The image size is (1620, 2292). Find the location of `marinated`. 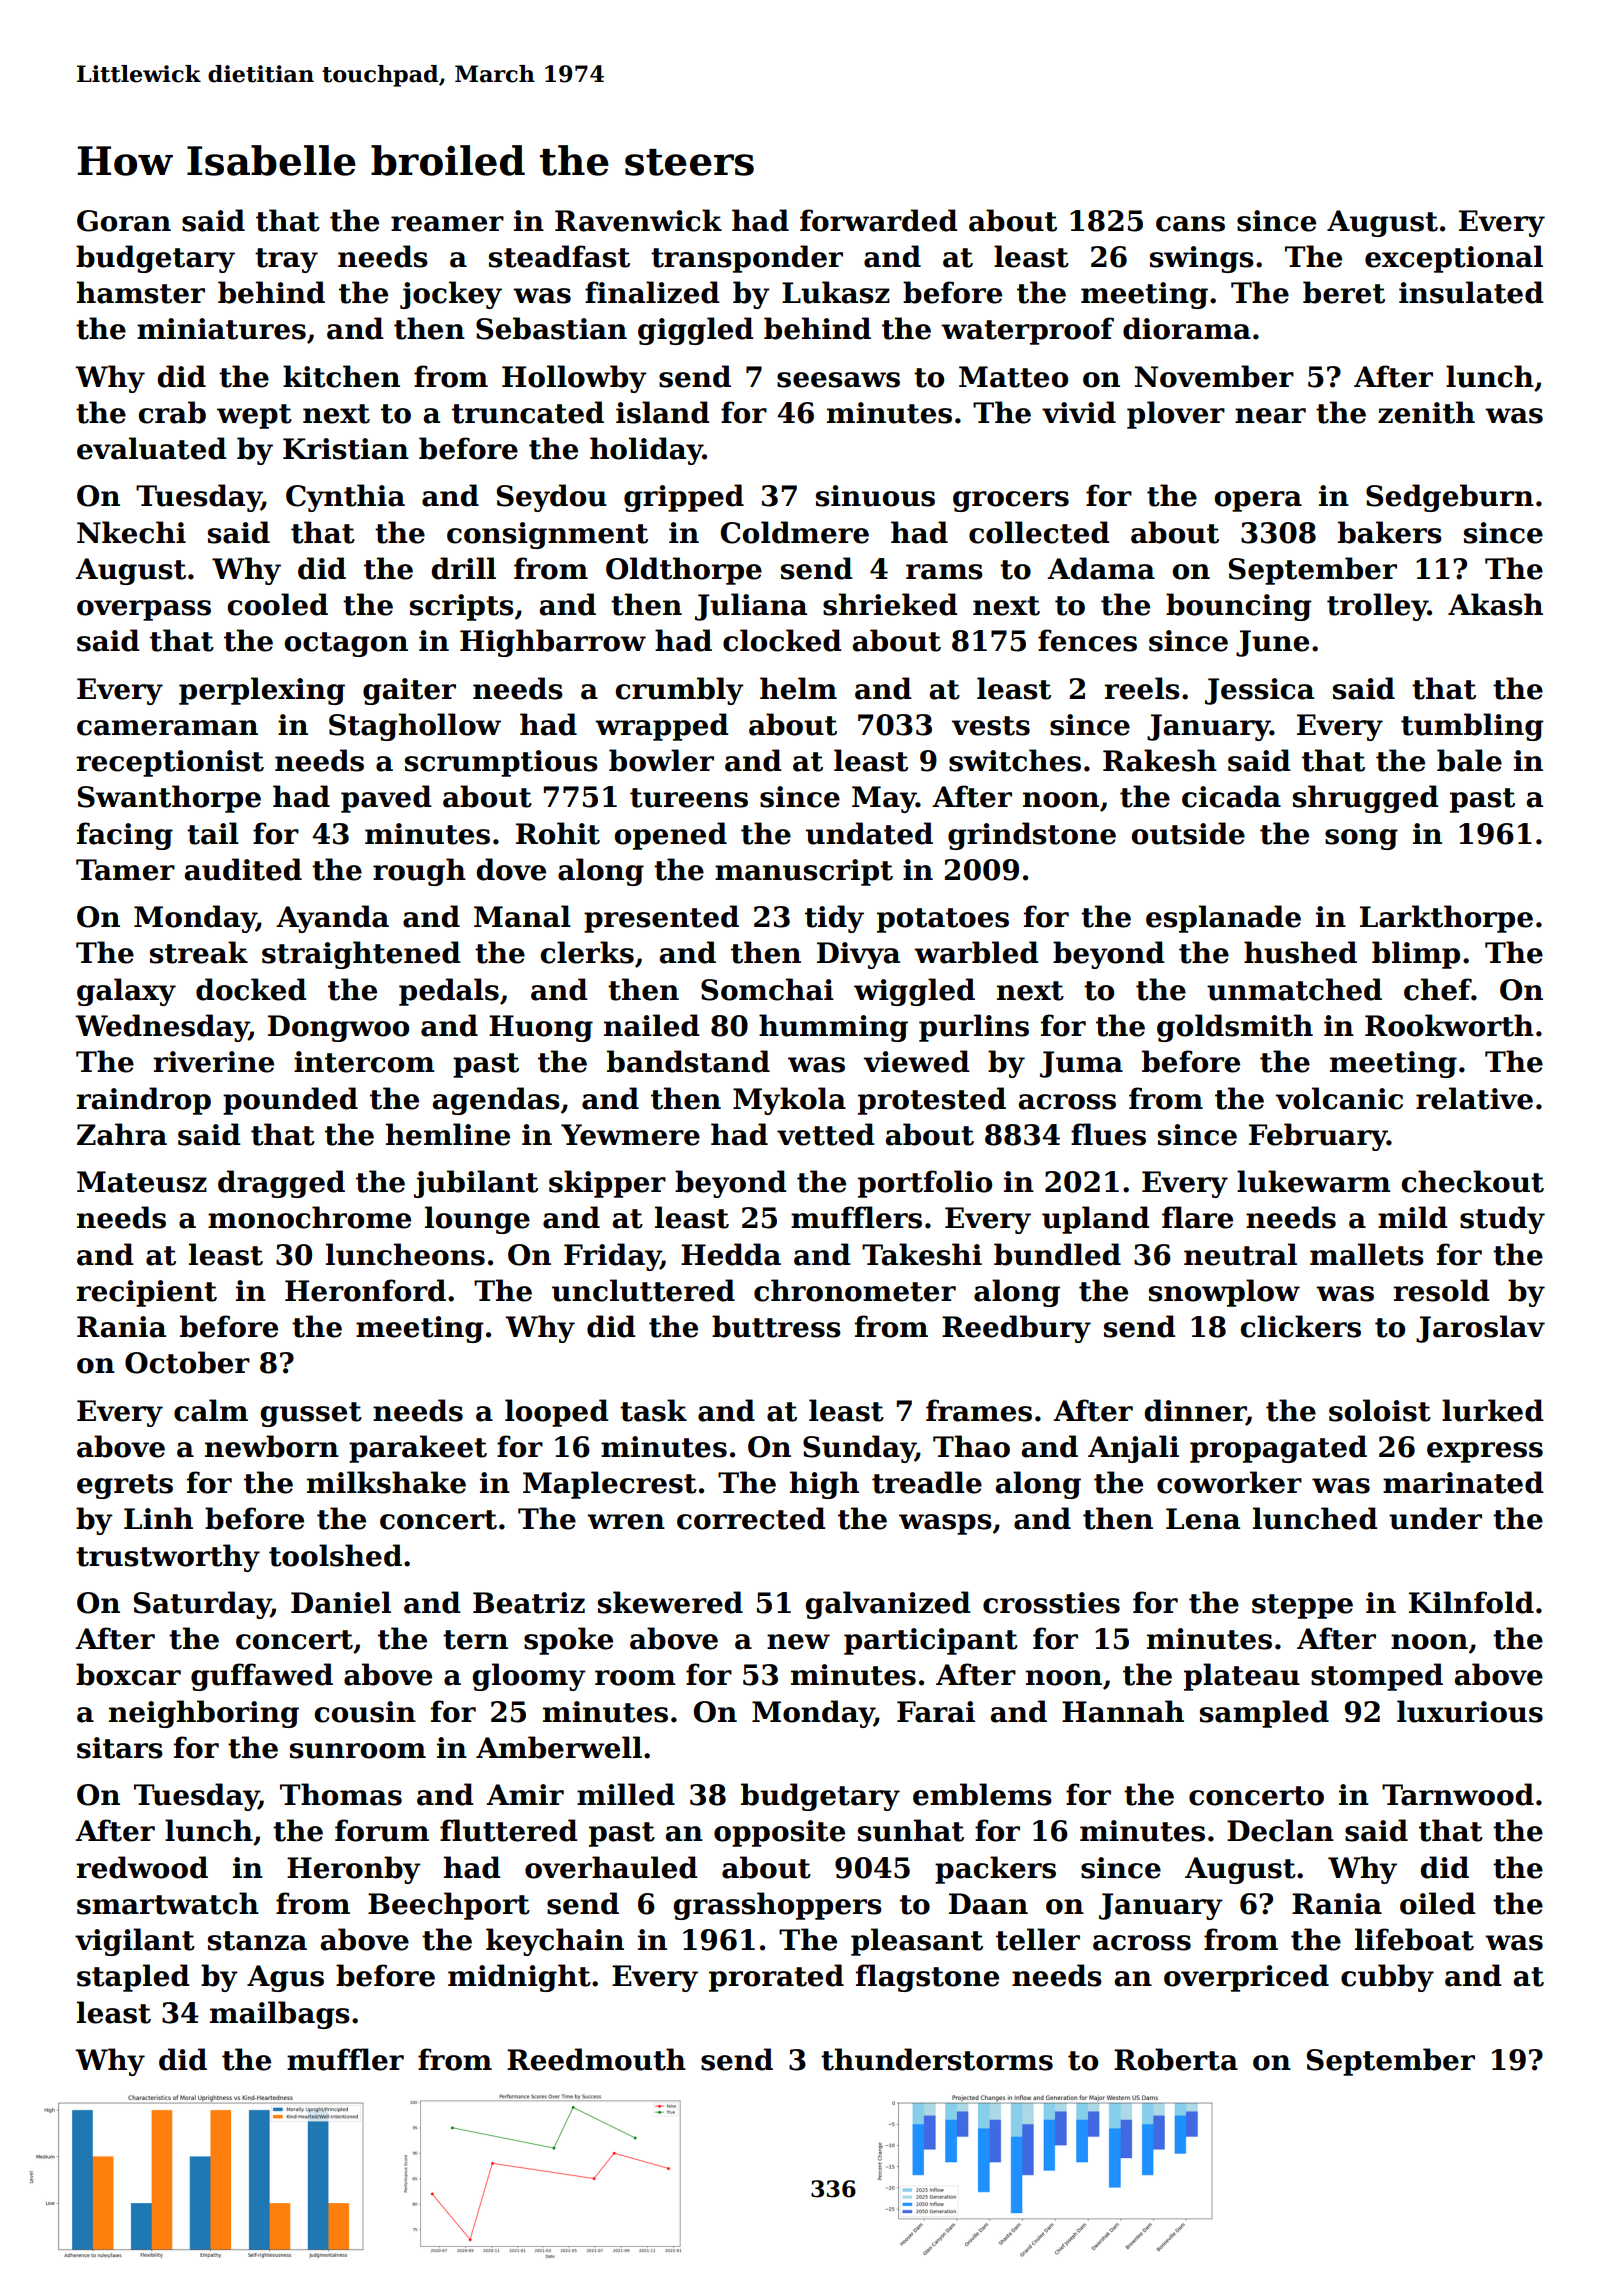

marinated is located at coordinates (1463, 1482).
